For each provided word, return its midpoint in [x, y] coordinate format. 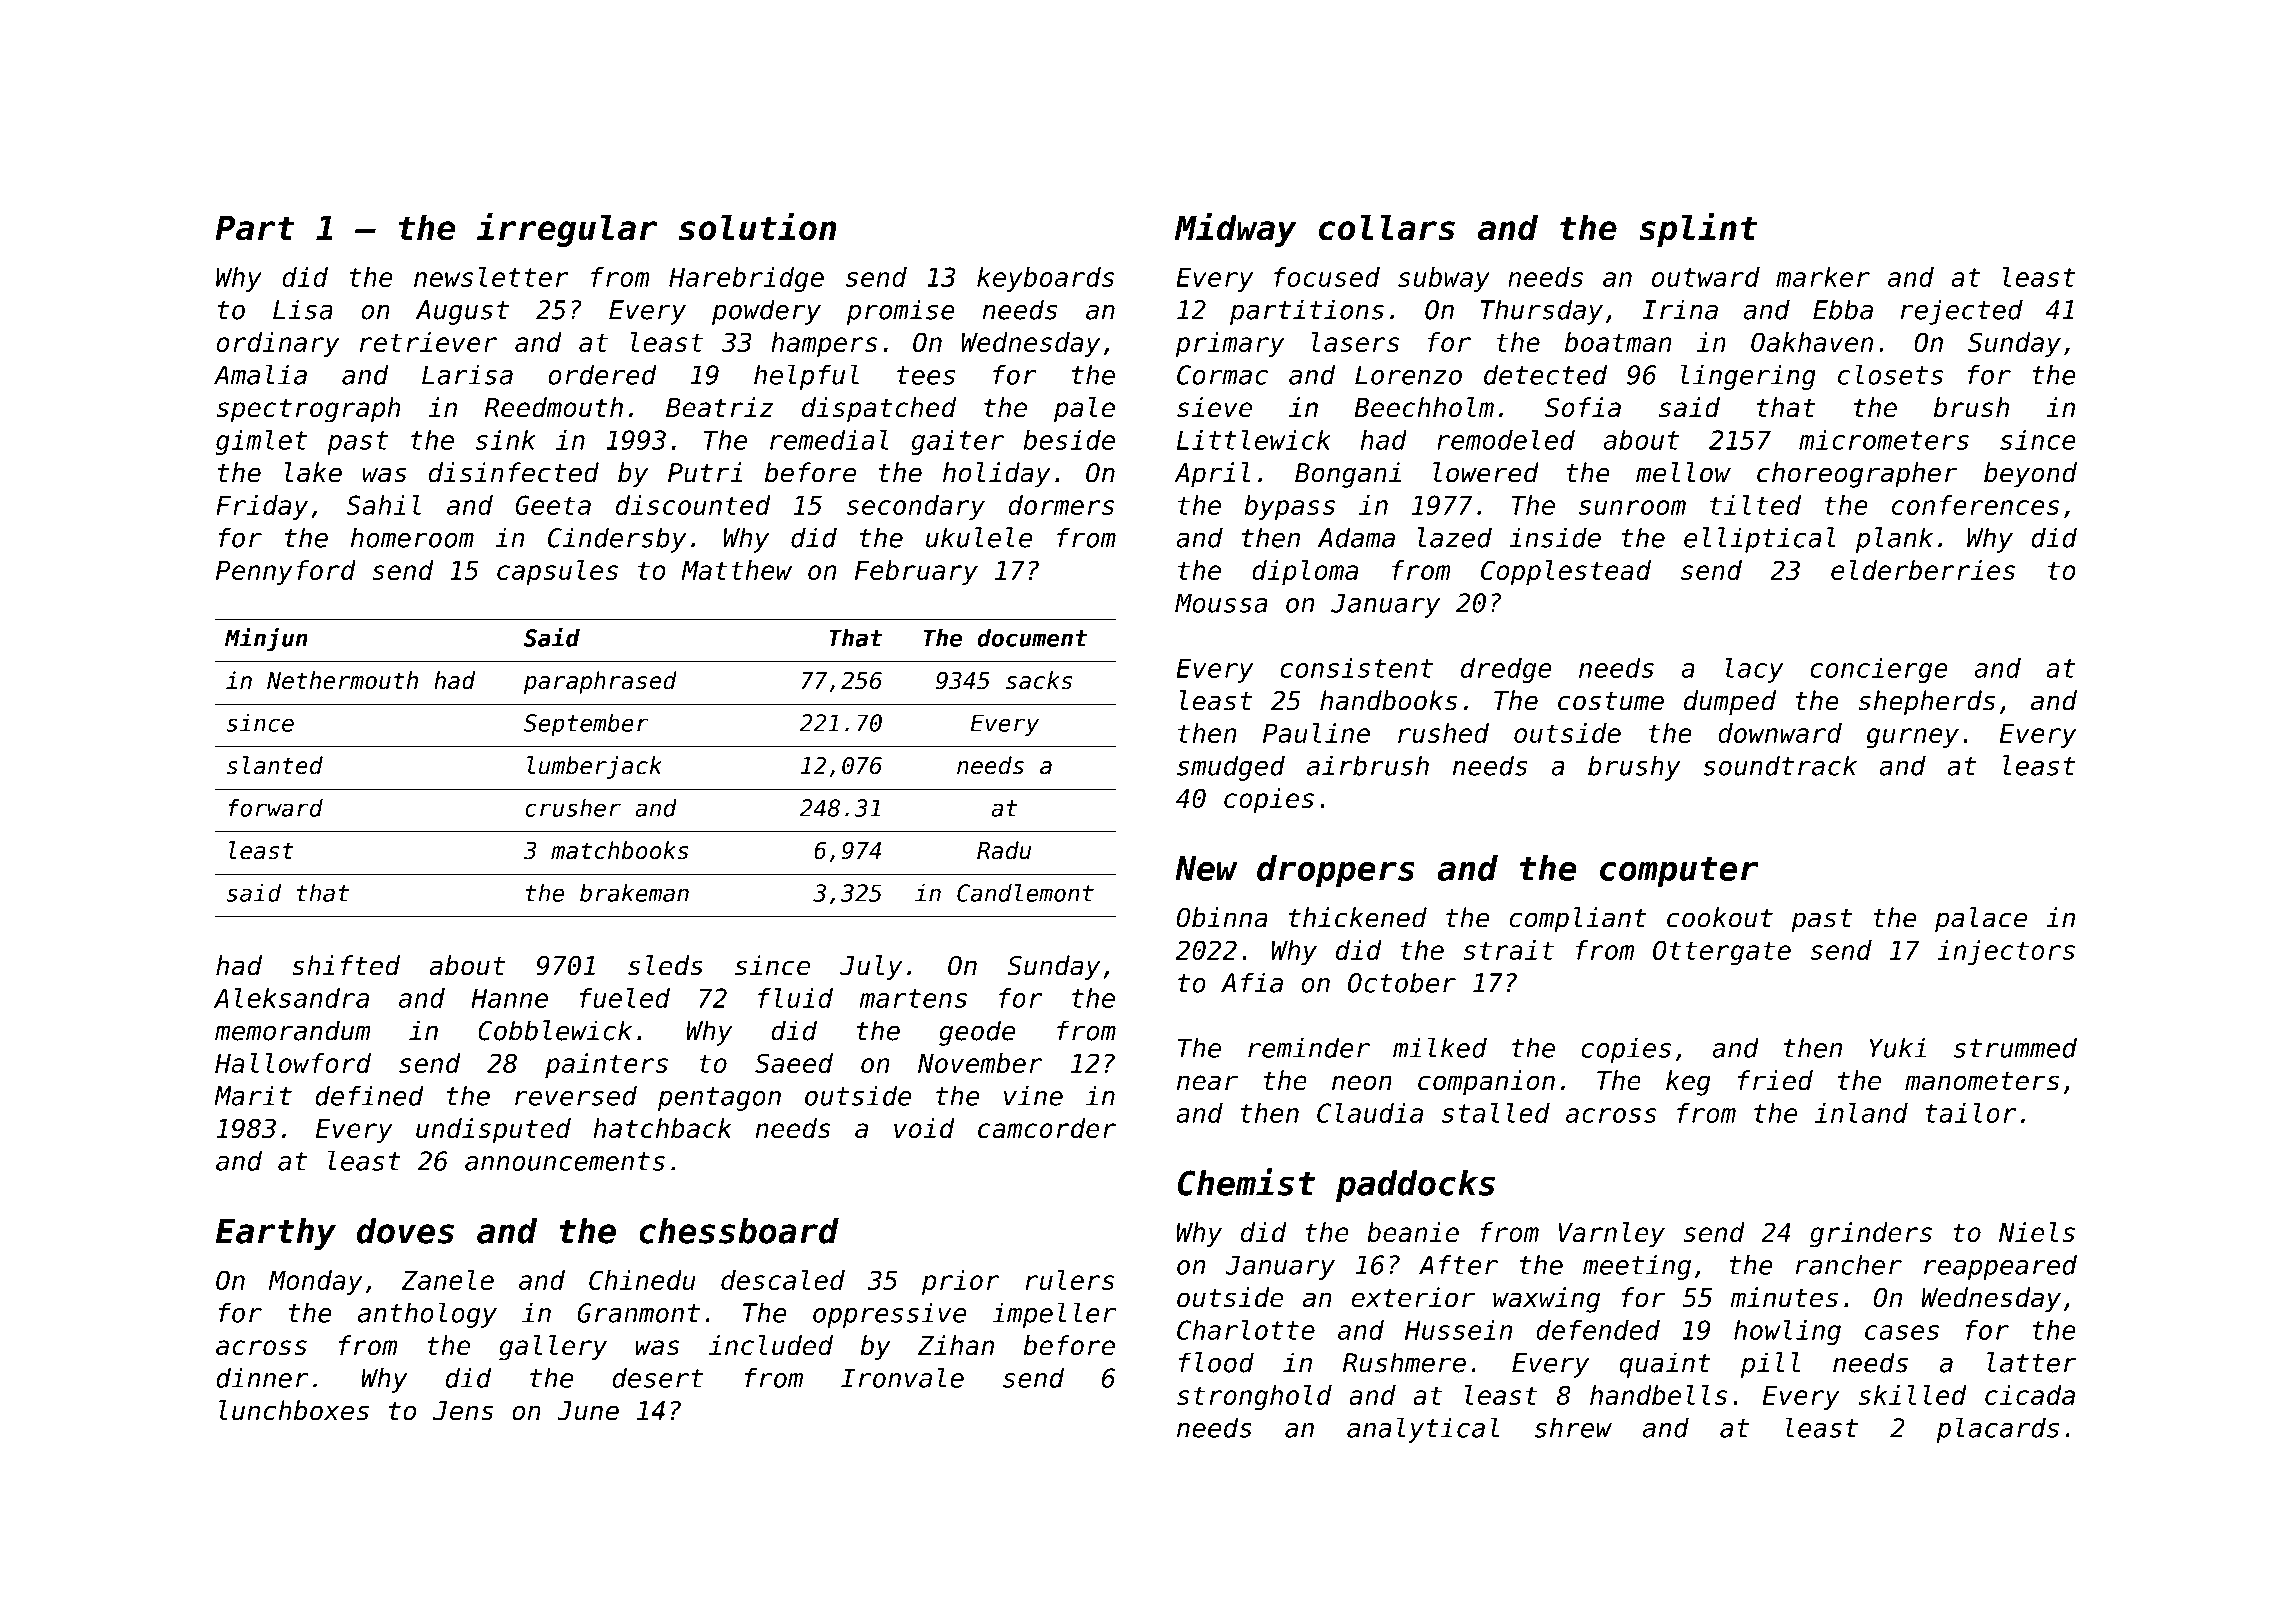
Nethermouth [342, 680]
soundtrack [1780, 765]
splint [1698, 230]
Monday [316, 1282]
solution [757, 227]
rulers [1069, 1280]
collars [1387, 227]
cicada [2030, 1395]
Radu [1004, 850]
